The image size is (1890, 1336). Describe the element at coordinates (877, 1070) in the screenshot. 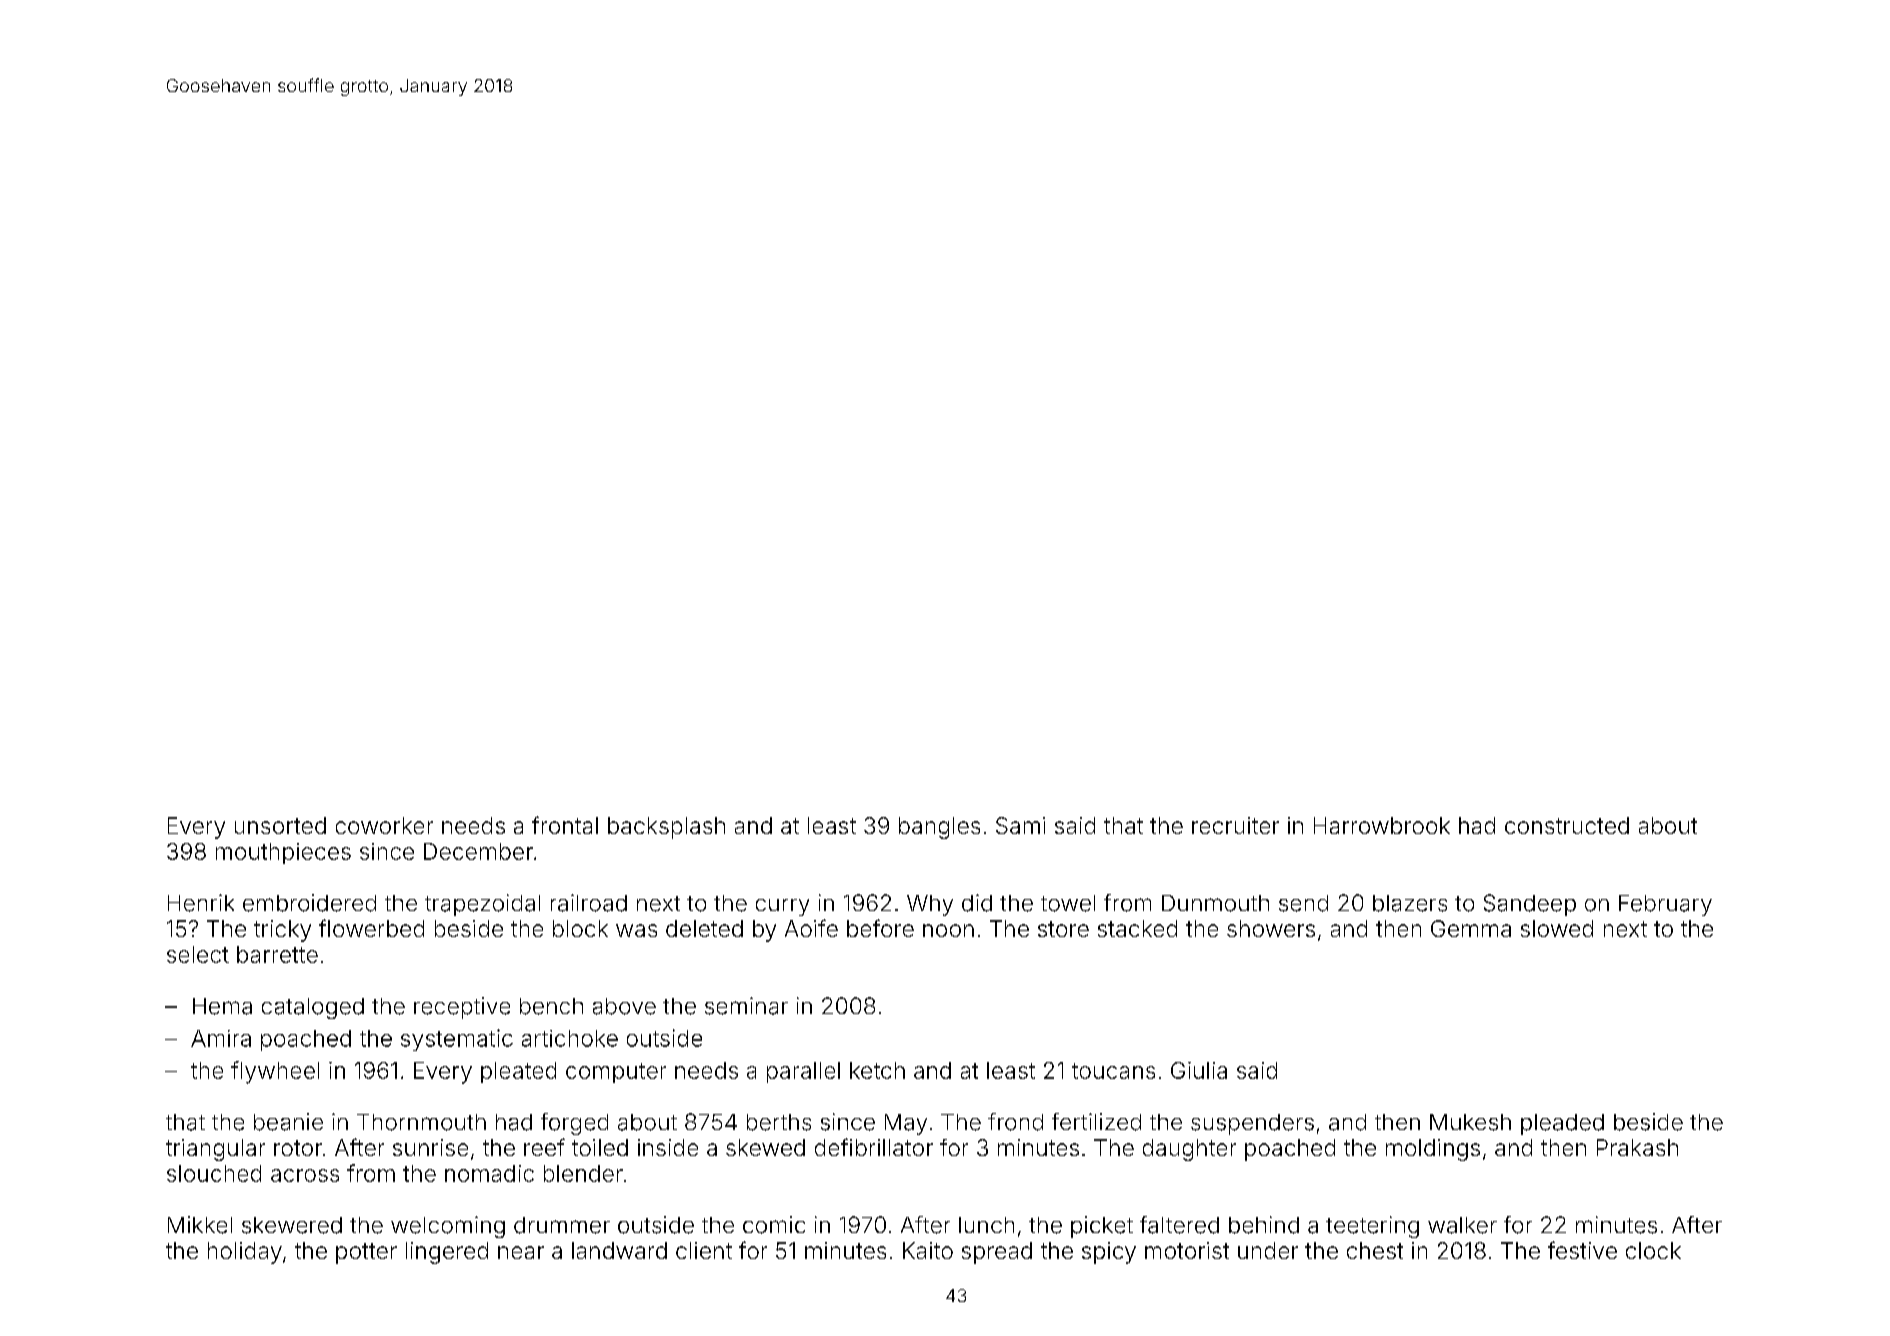

I see `ketch` at that location.
